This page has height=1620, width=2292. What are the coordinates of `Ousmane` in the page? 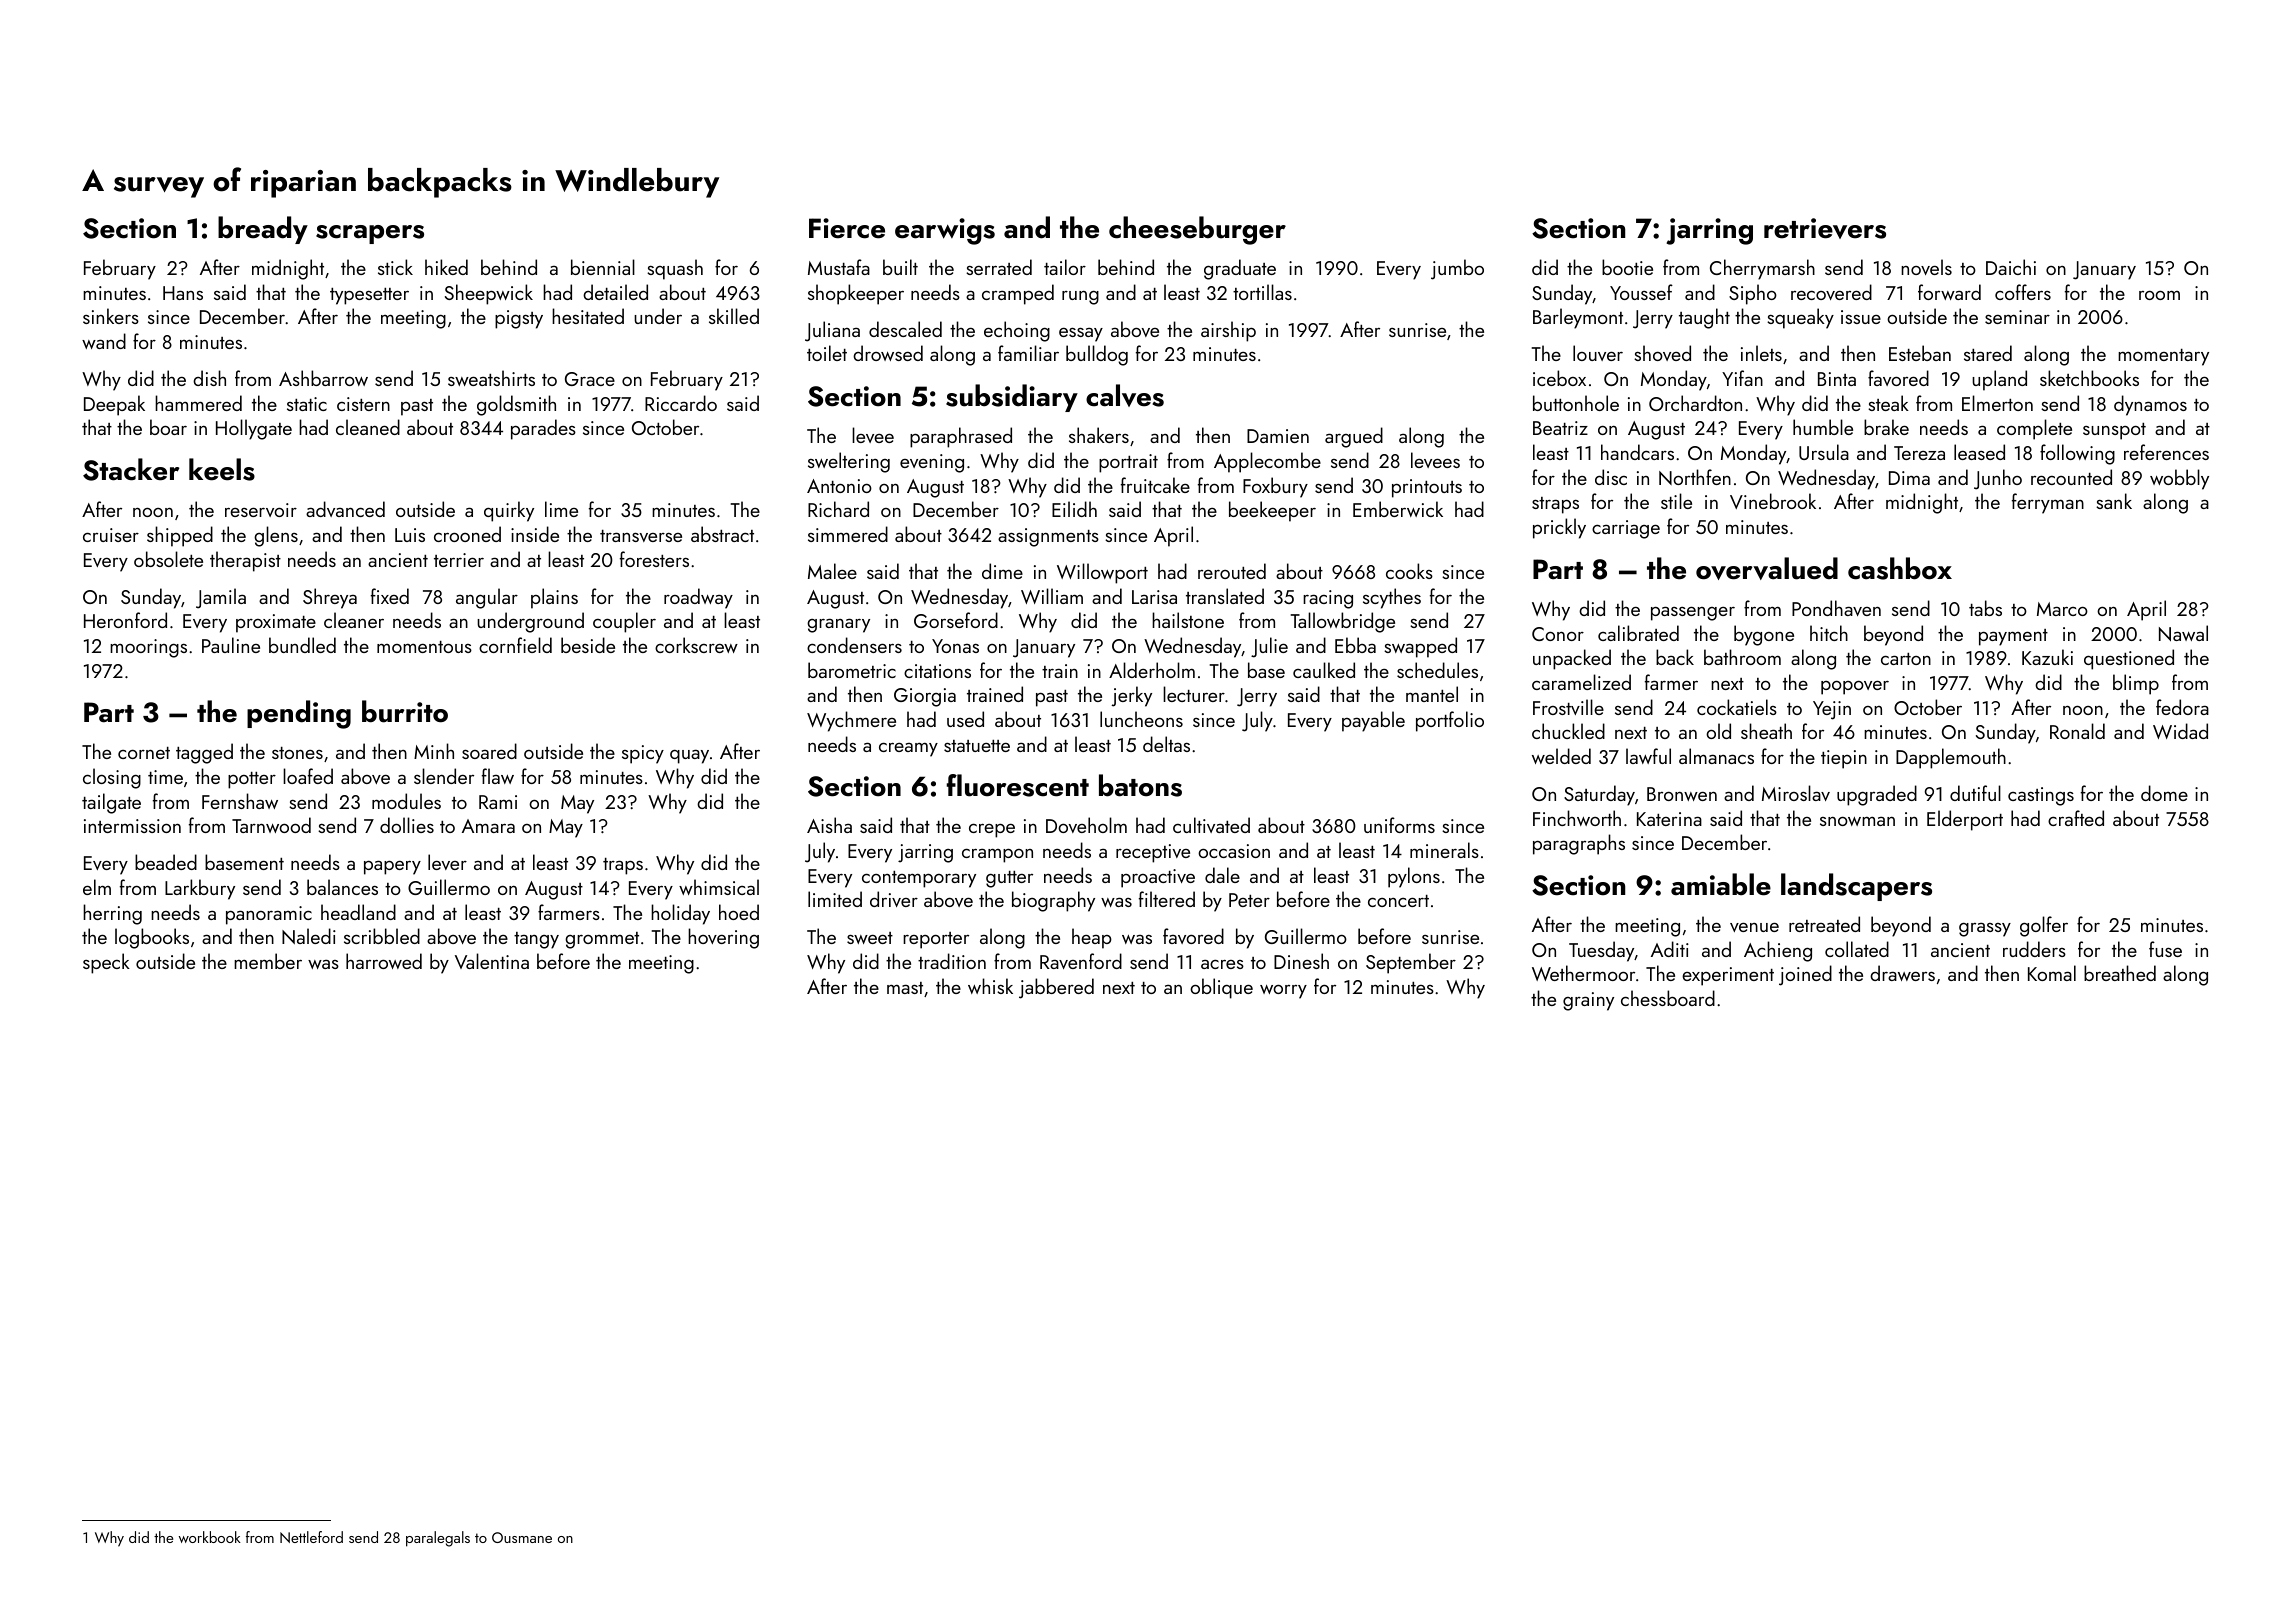 It's located at (522, 1537).
